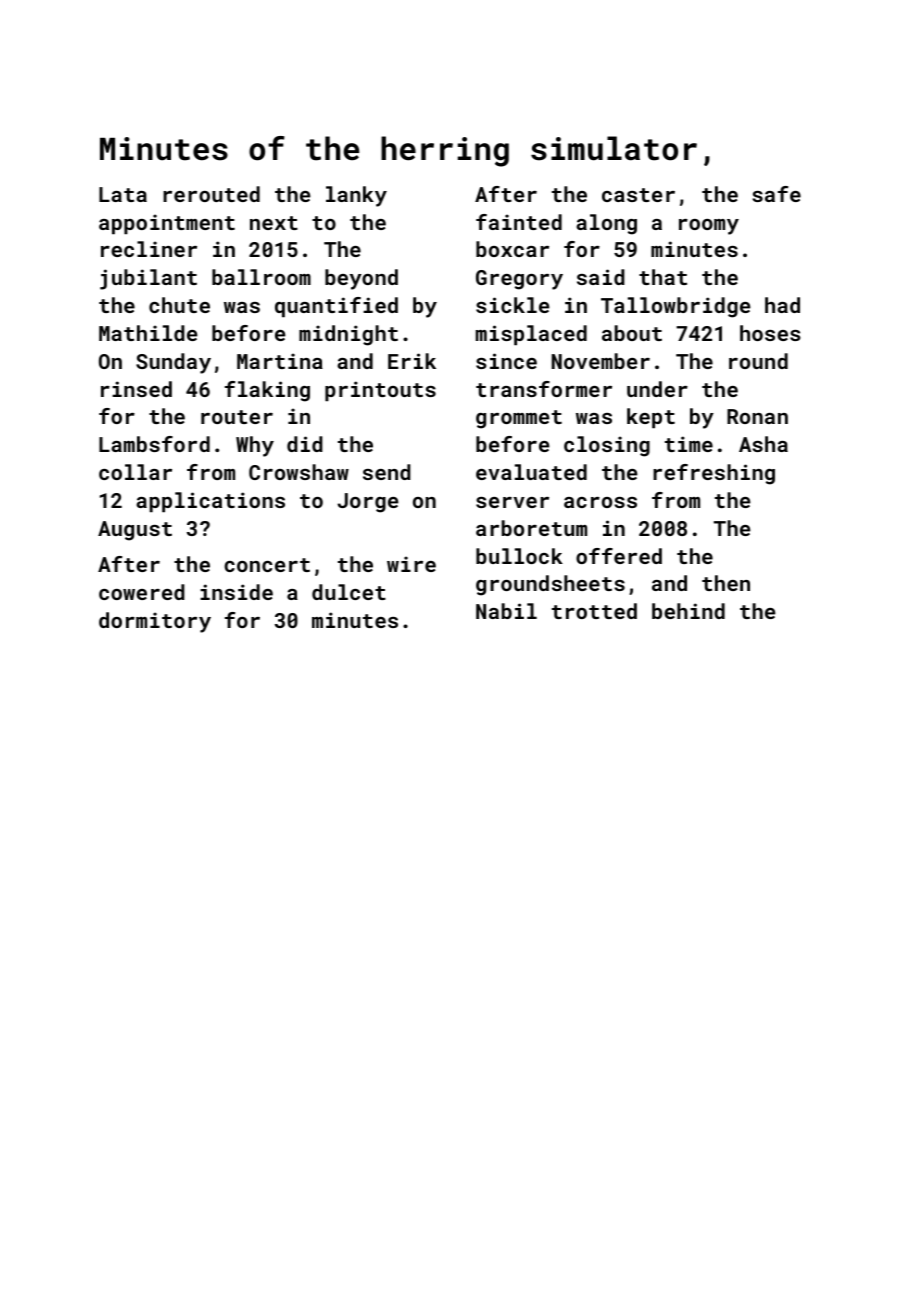 The image size is (924, 1311). I want to click on printouts, so click(380, 391).
